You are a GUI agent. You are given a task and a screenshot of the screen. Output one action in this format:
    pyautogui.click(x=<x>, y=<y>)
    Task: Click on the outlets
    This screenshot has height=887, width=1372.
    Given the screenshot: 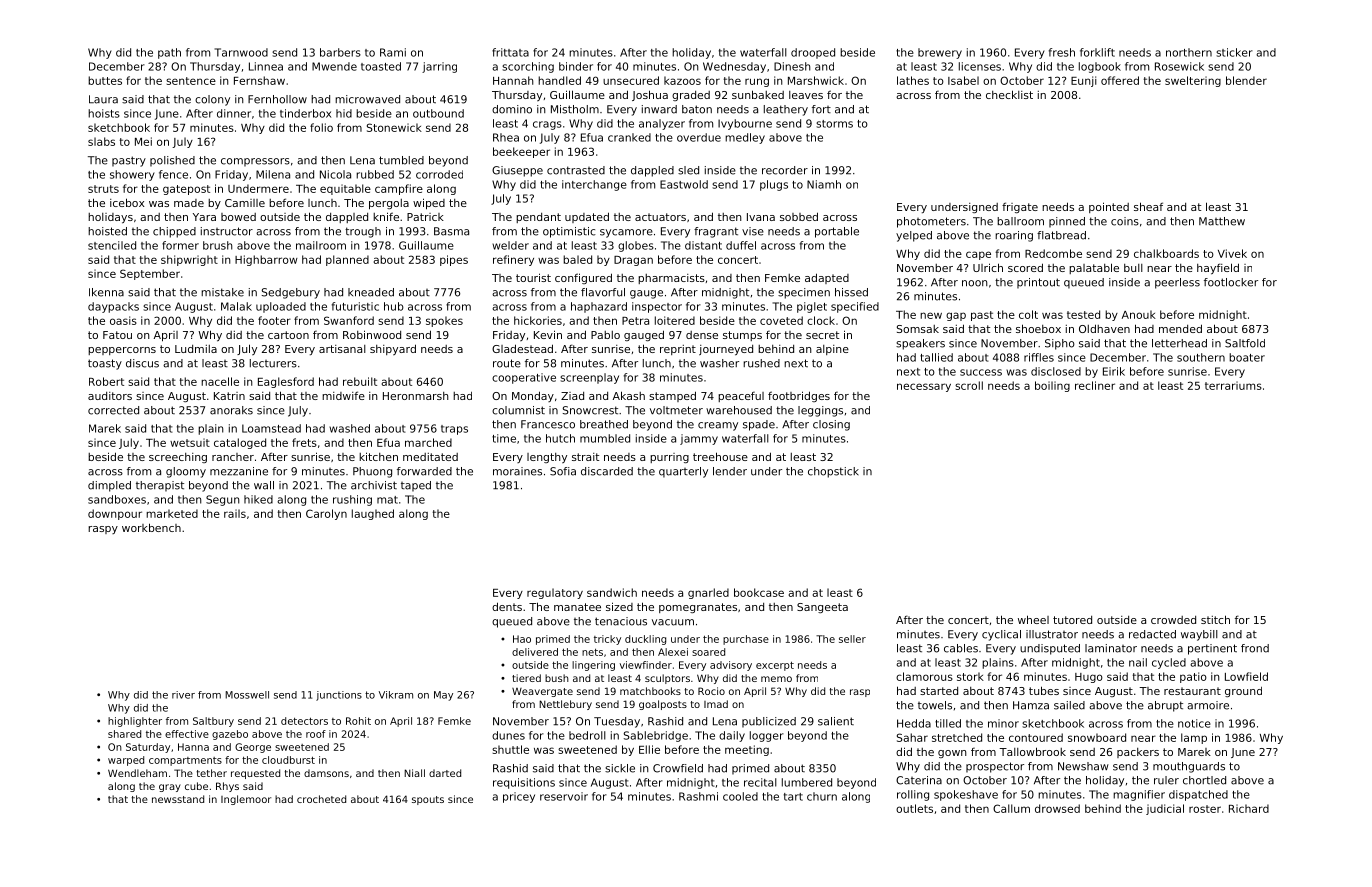 What is the action you would take?
    pyautogui.click(x=914, y=808)
